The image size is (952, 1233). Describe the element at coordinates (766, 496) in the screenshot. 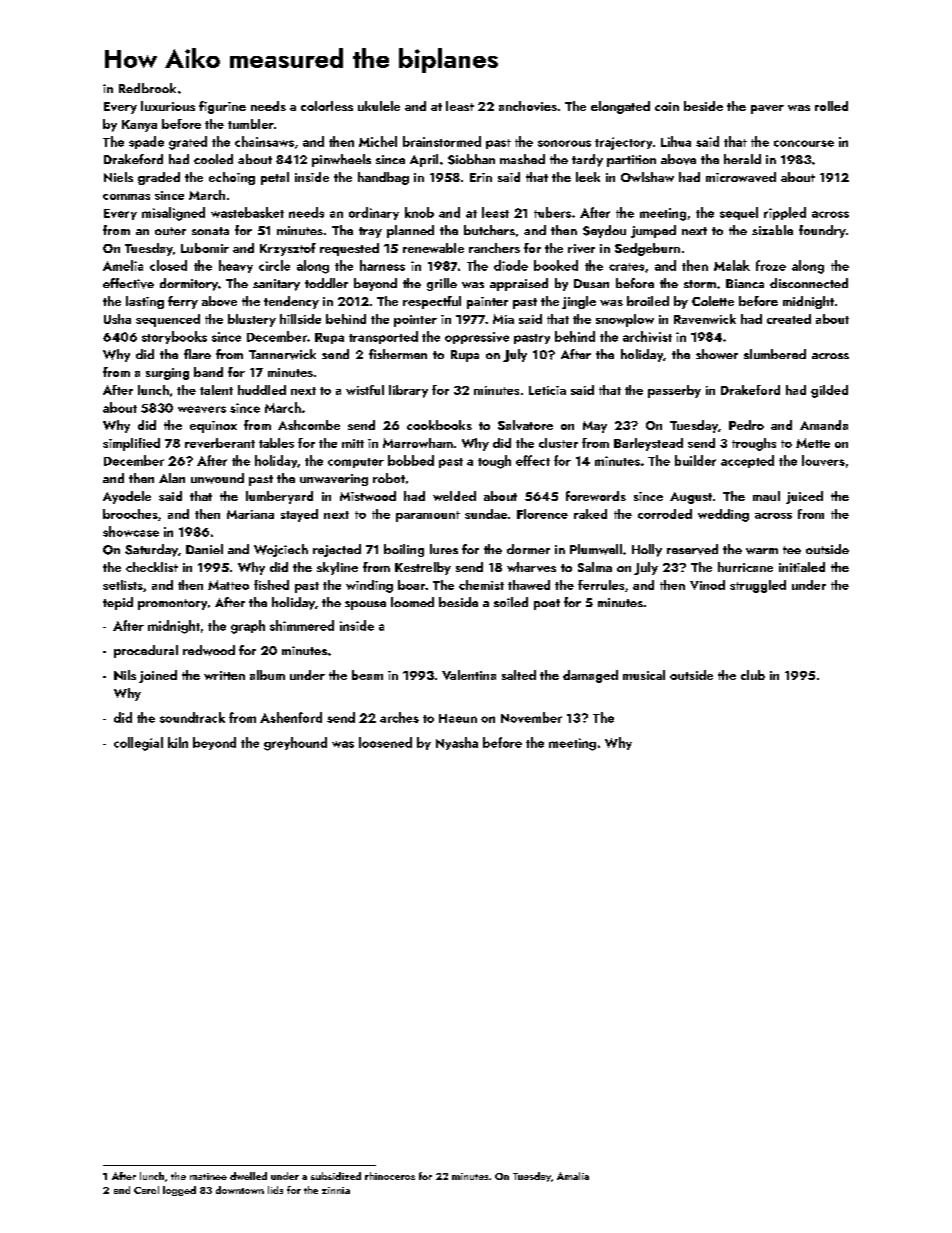

I see `maul` at that location.
